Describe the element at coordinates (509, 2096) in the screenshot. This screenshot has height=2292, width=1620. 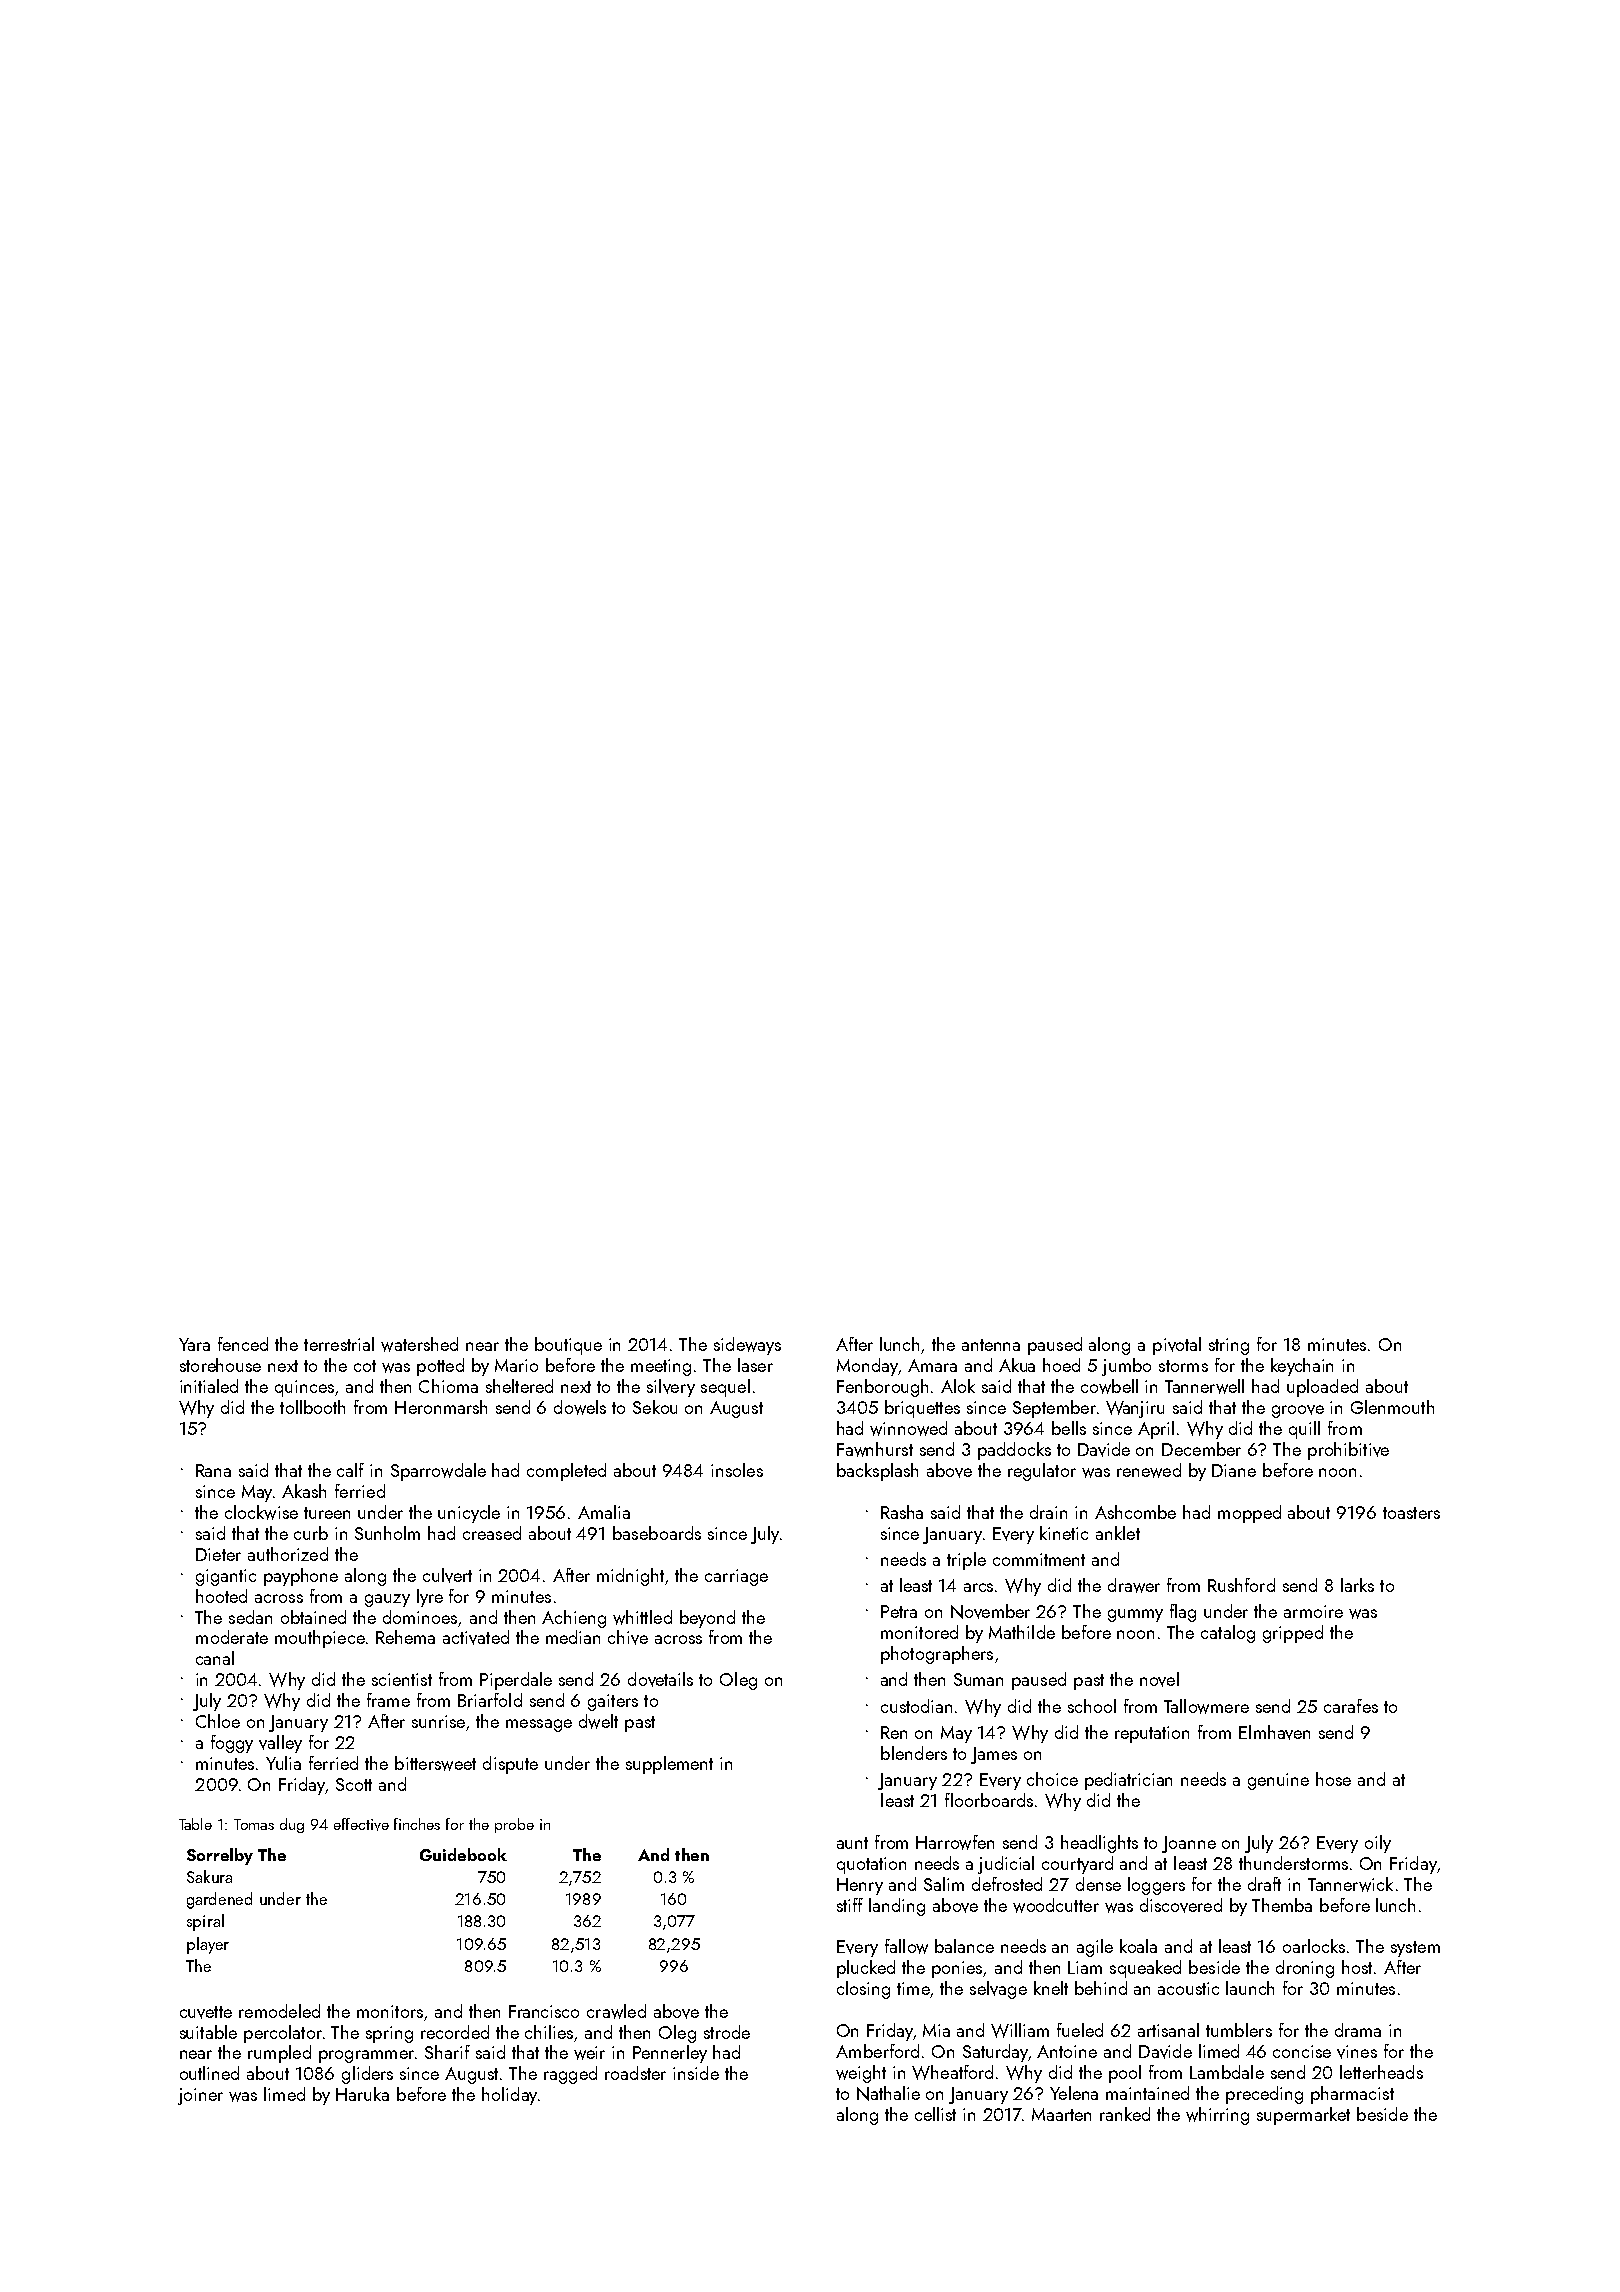
I see `holiday` at that location.
